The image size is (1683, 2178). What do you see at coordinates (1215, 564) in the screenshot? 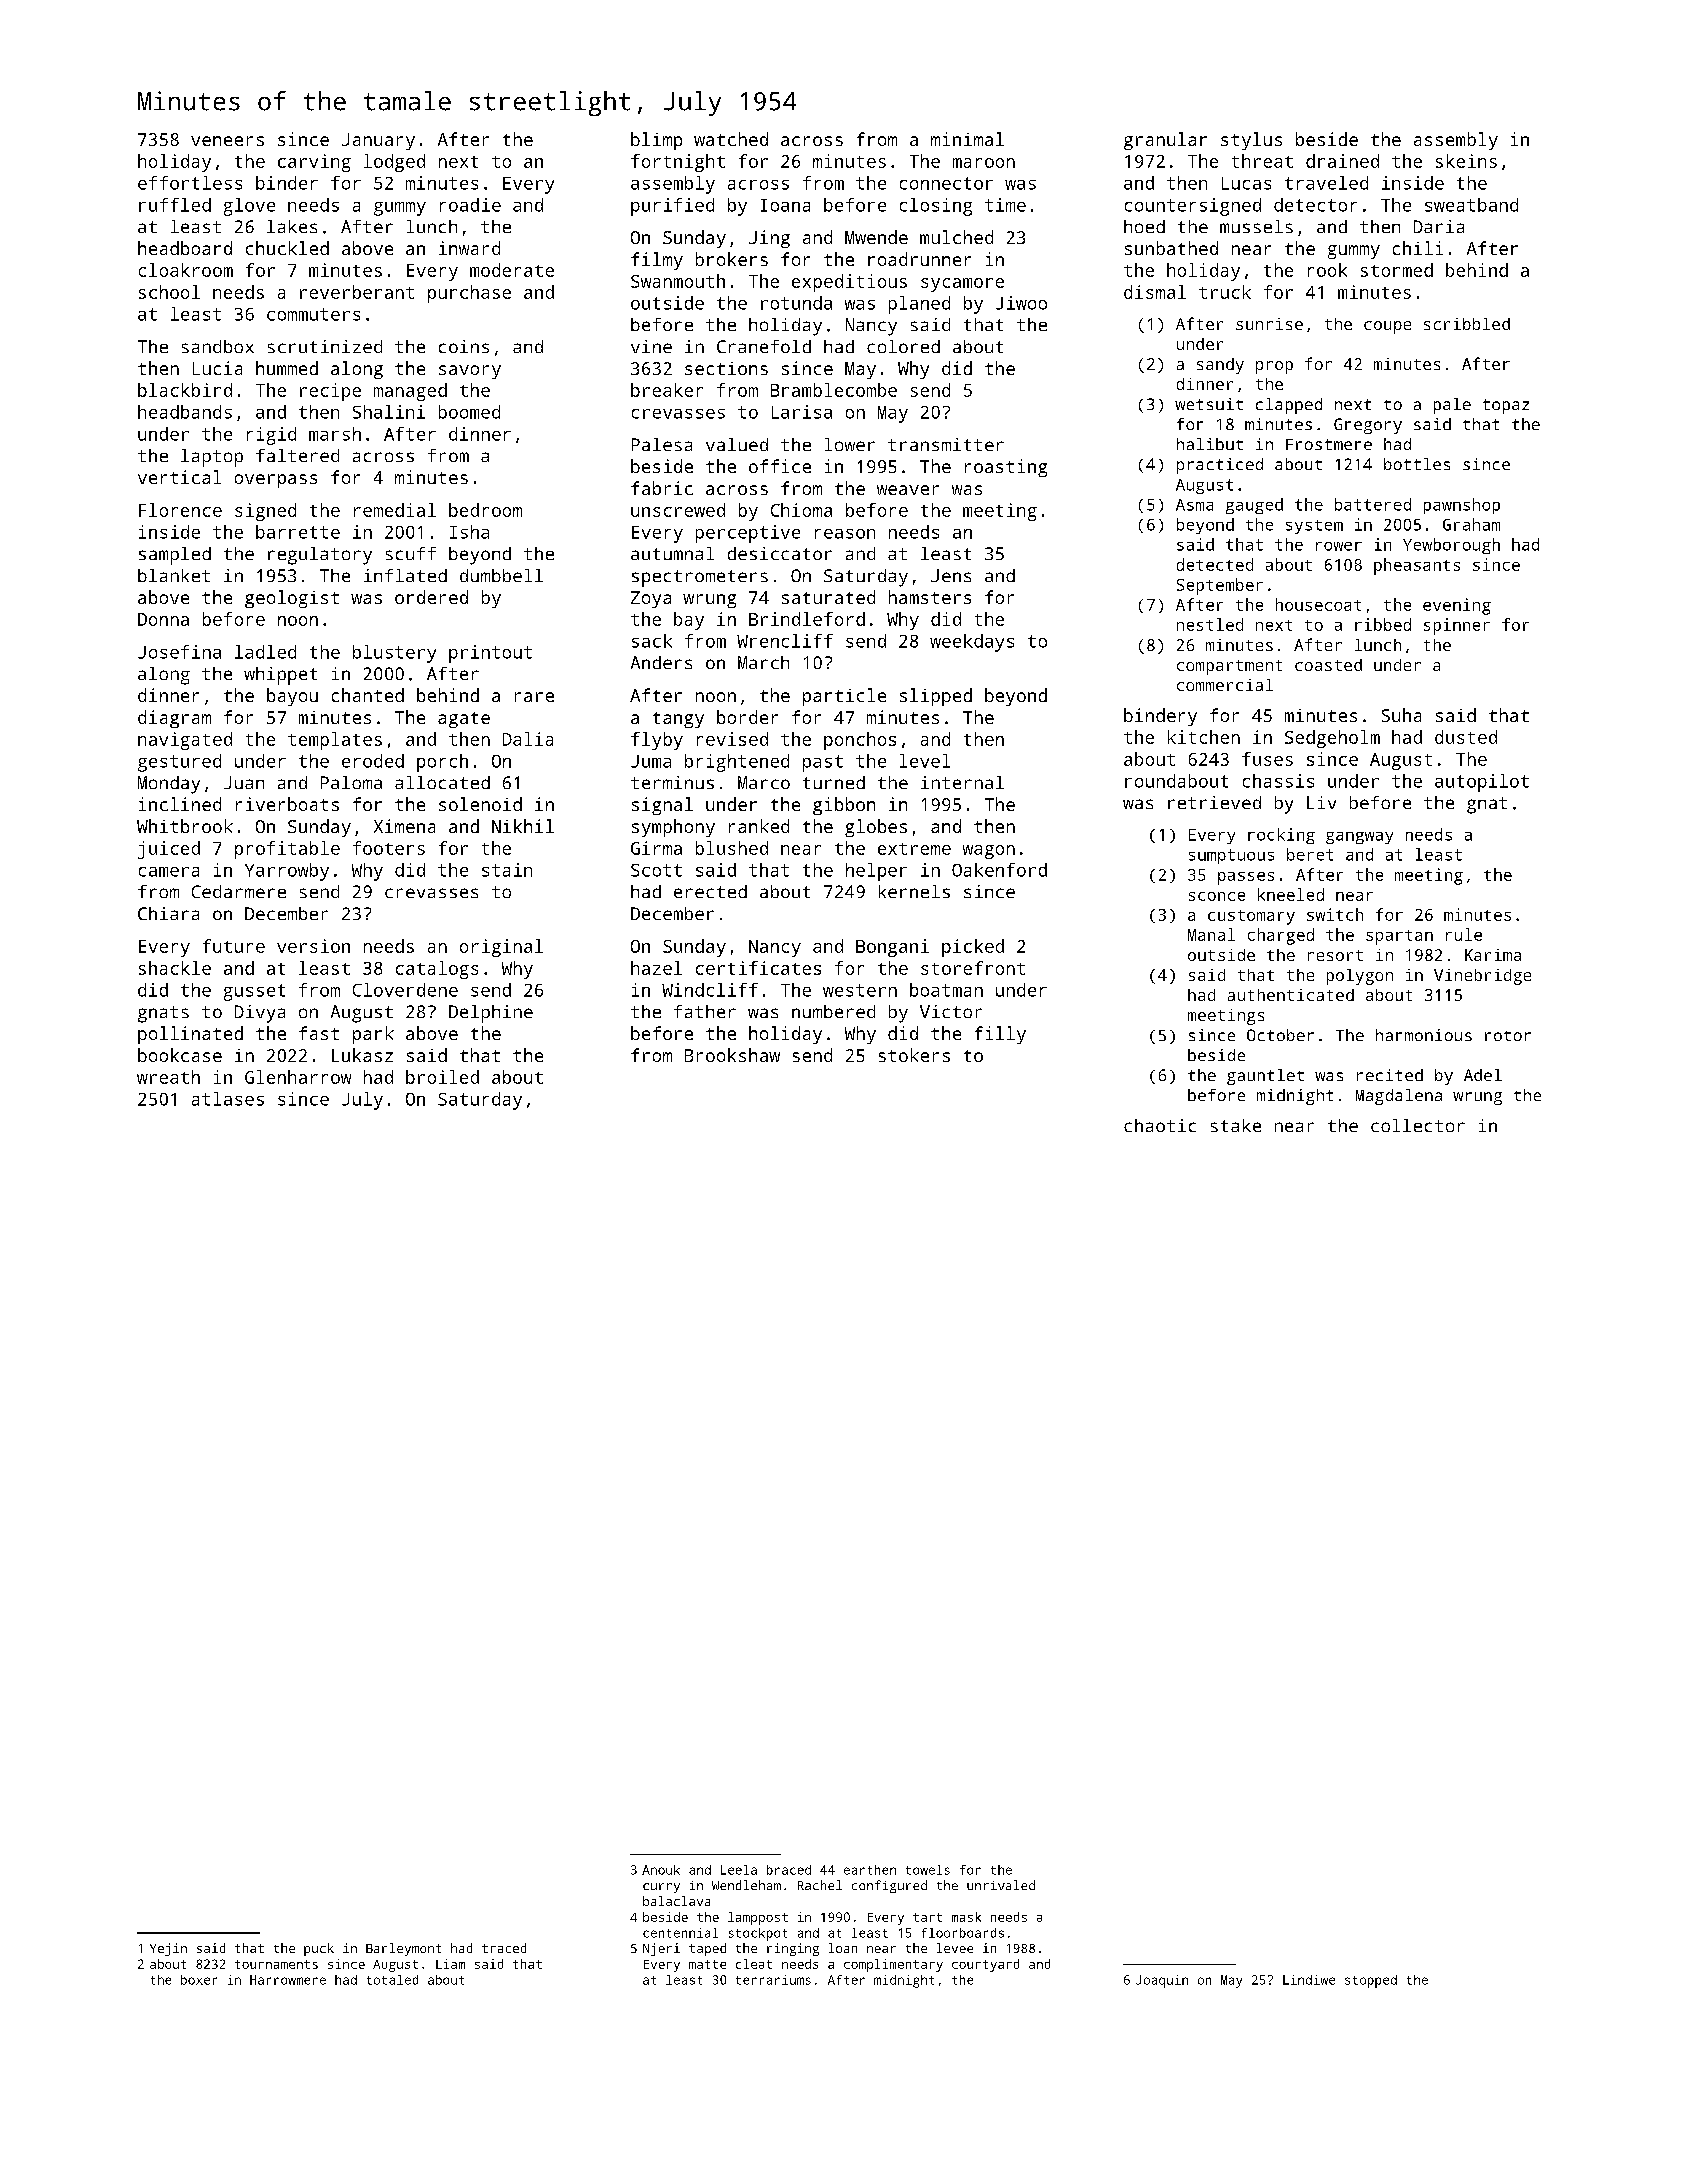
I see `detected` at bounding box center [1215, 564].
